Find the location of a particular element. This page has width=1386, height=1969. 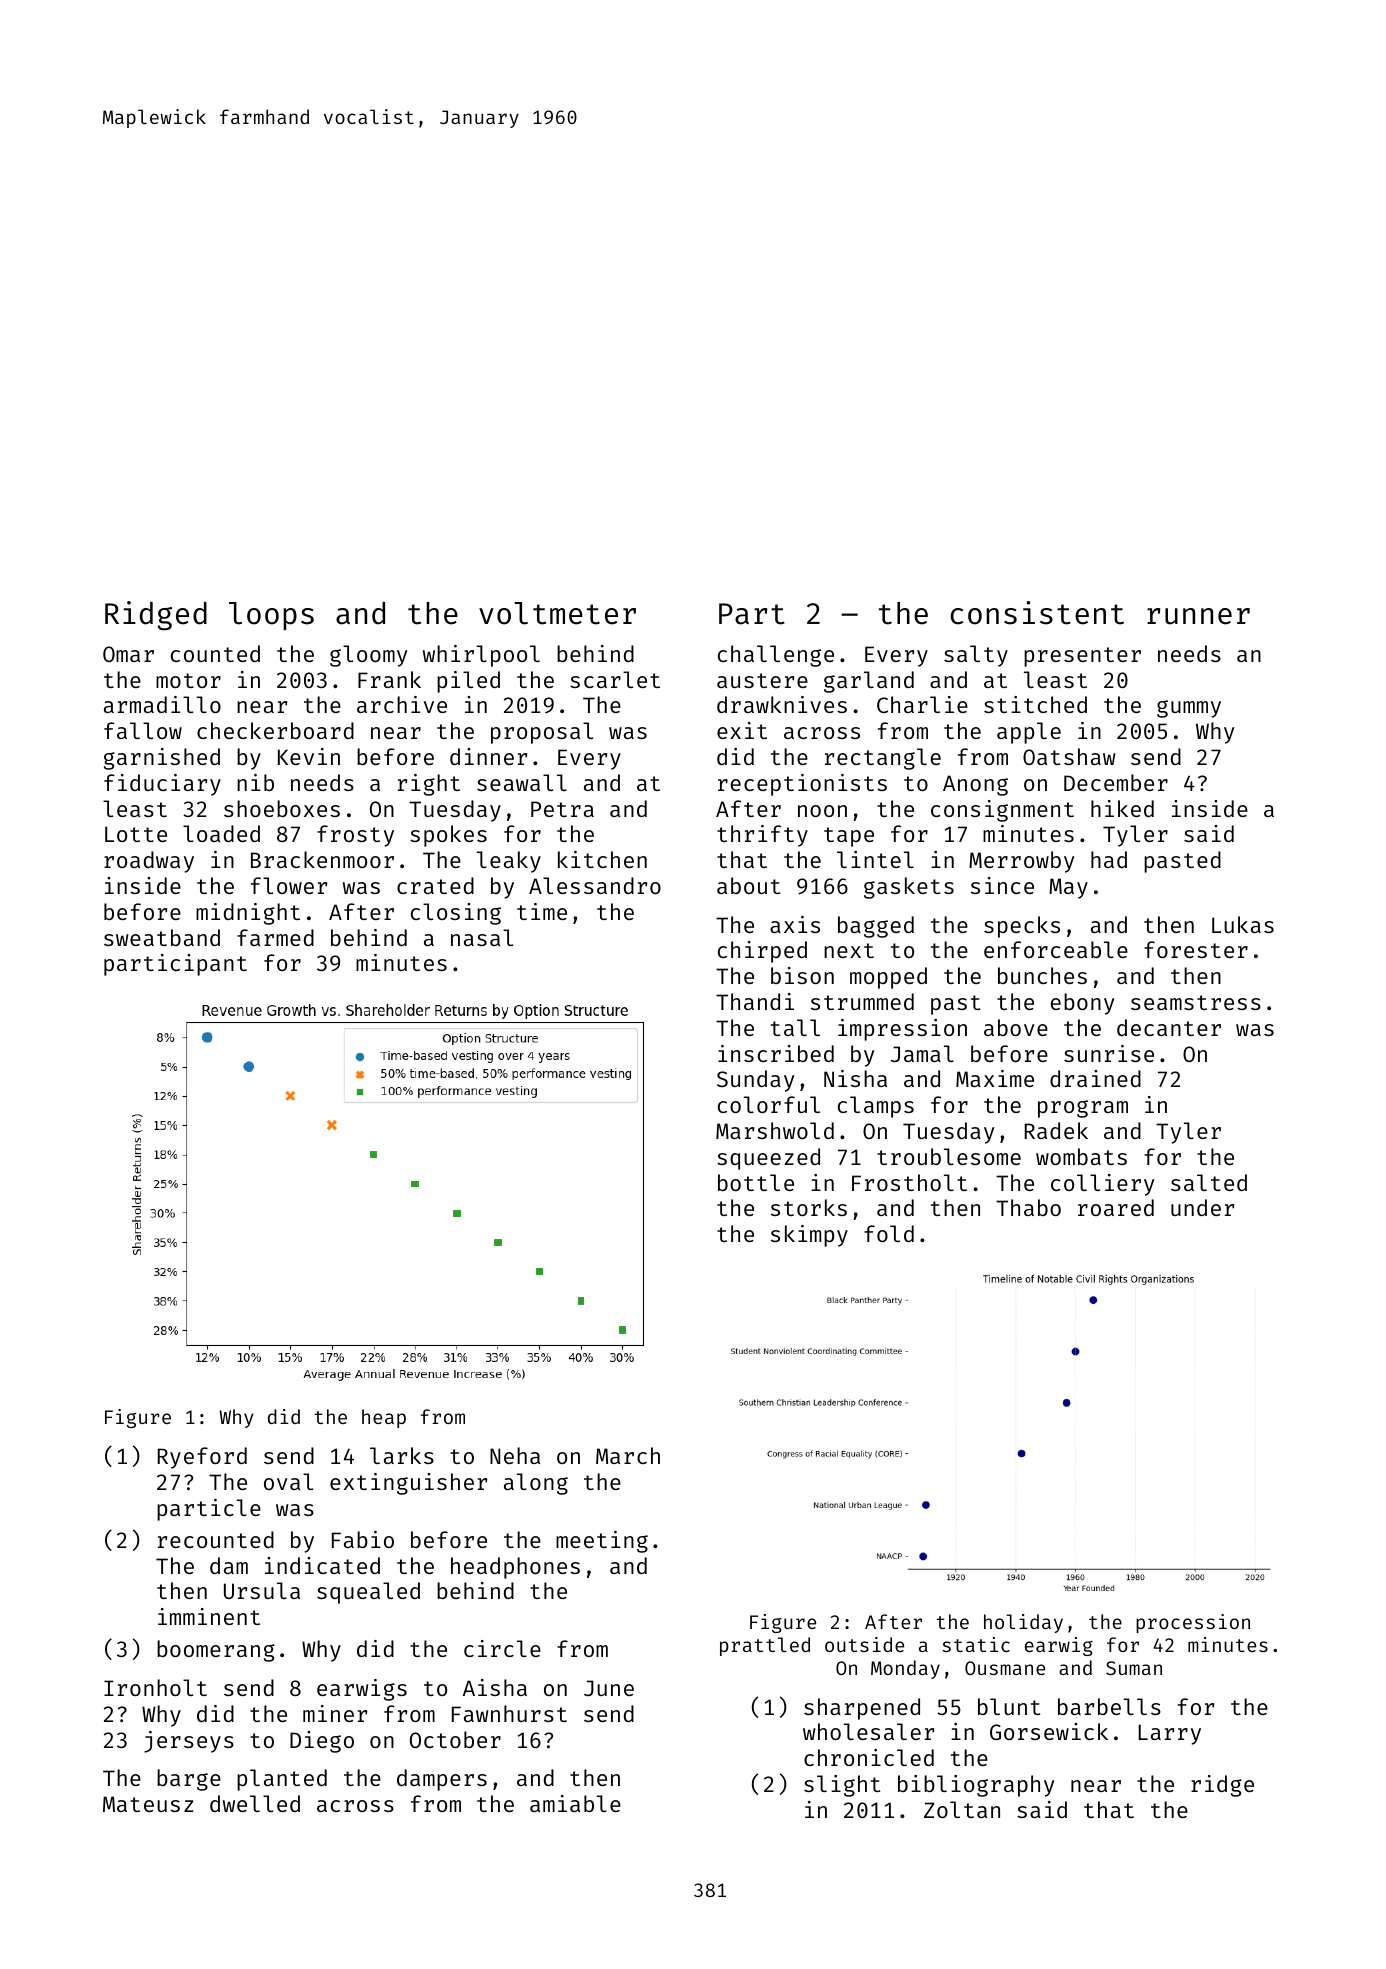

Larry is located at coordinates (1170, 1734).
